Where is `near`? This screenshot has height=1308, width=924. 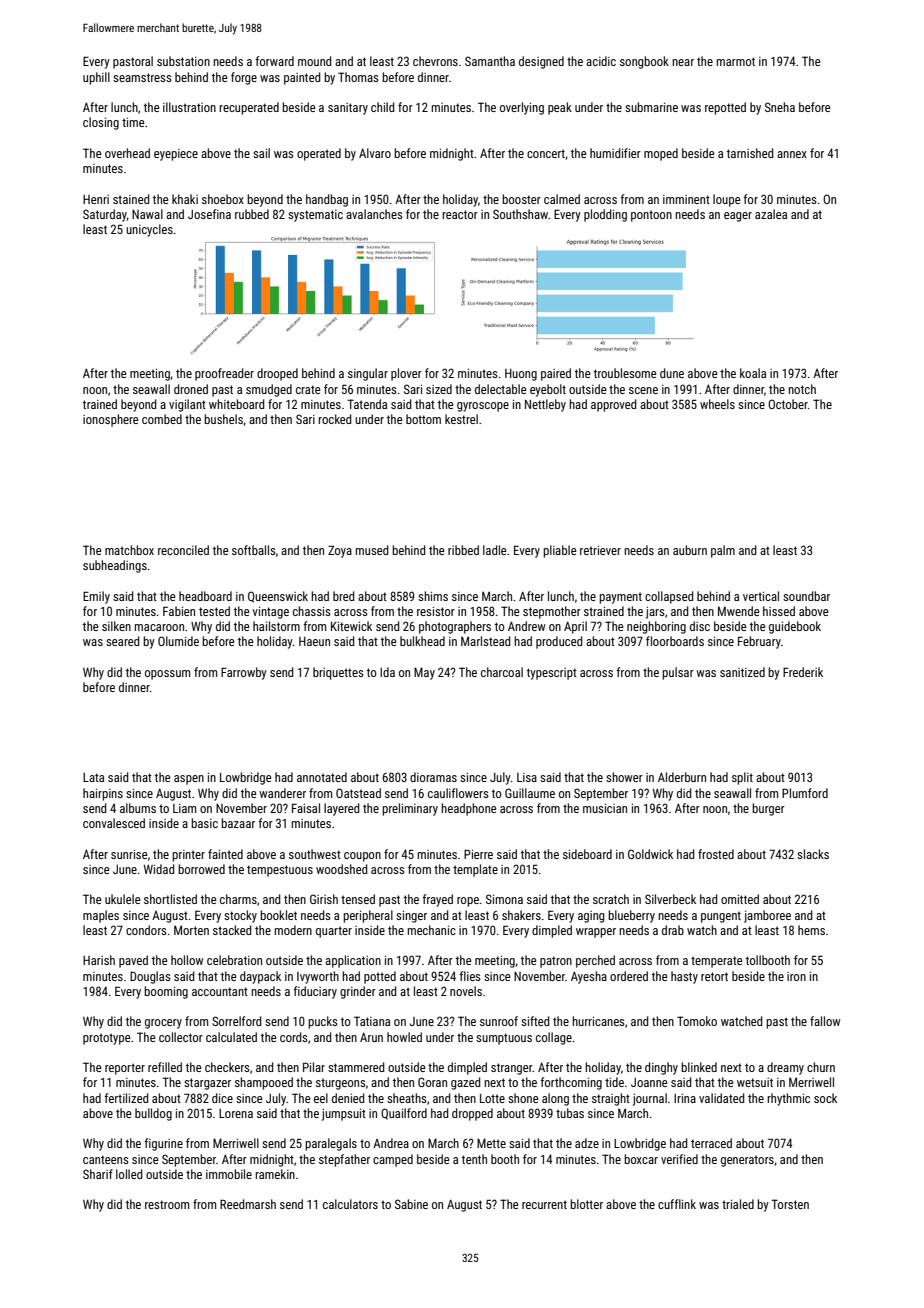 near is located at coordinates (683, 62).
